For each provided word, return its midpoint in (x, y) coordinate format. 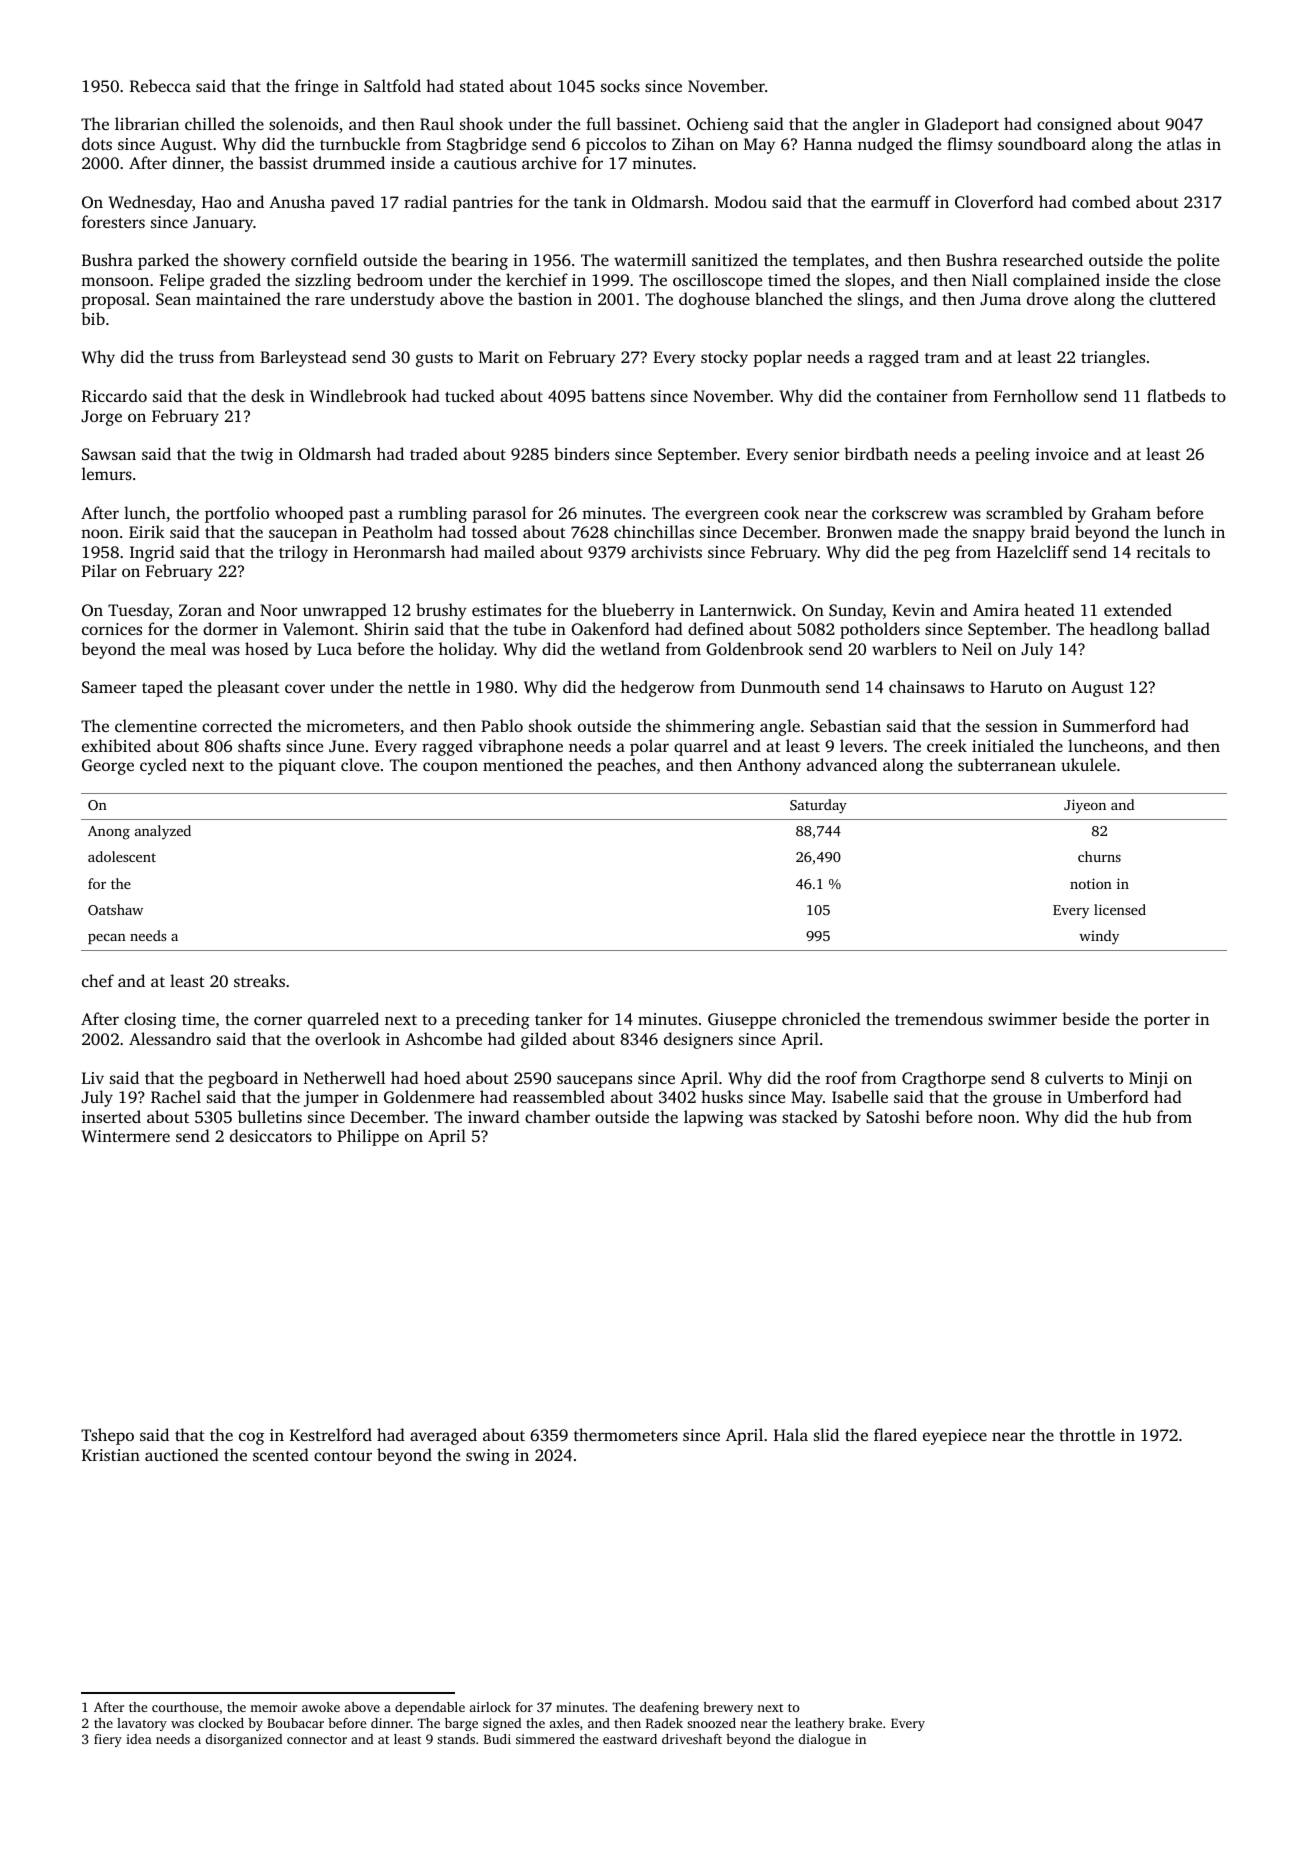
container (912, 396)
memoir (273, 1707)
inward (494, 1116)
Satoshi (893, 1116)
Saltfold (392, 86)
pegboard (243, 1079)
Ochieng (718, 125)
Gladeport (962, 125)
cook (782, 512)
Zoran (200, 610)
